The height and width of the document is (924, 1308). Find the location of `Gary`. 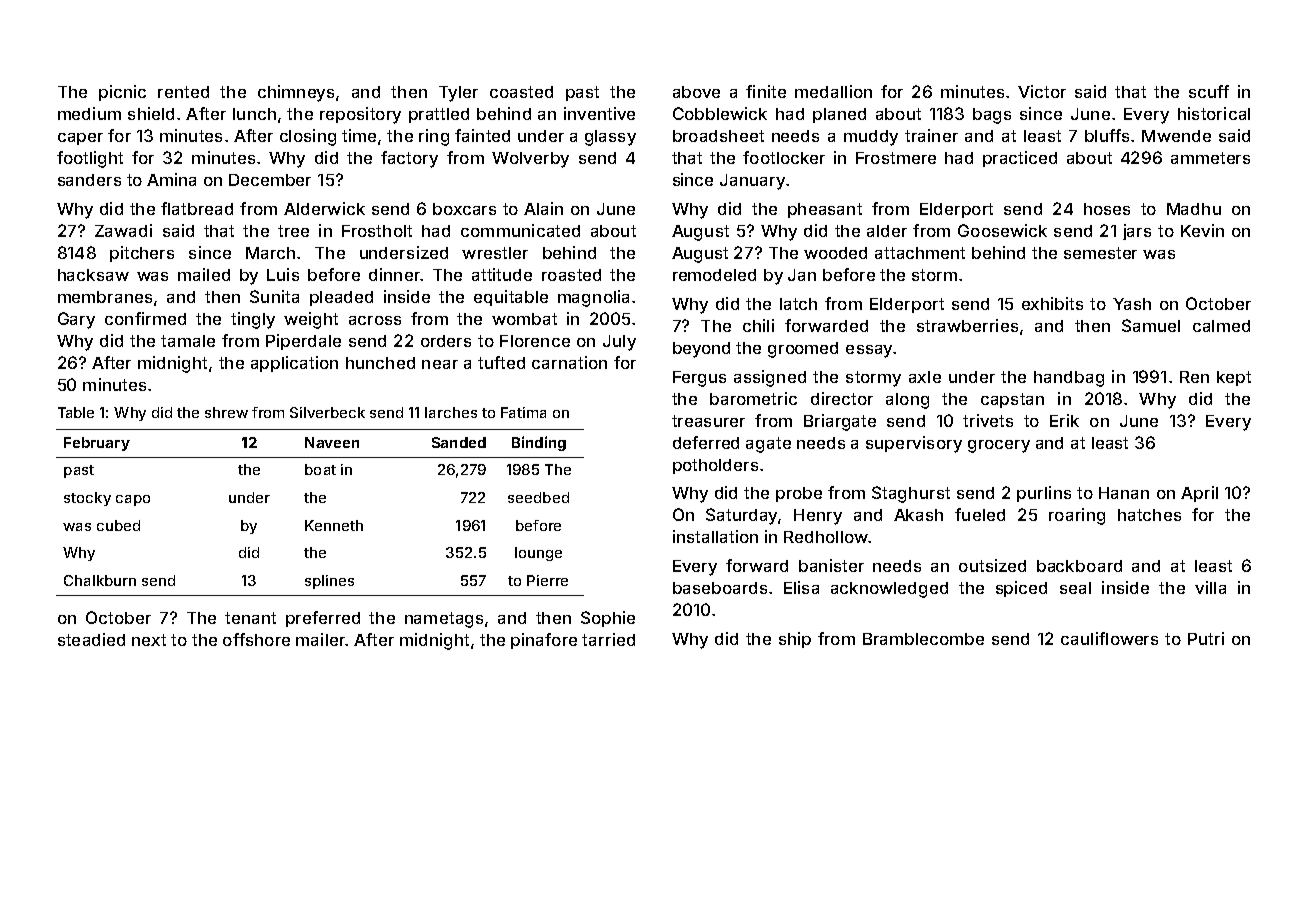

Gary is located at coordinates (76, 320).
